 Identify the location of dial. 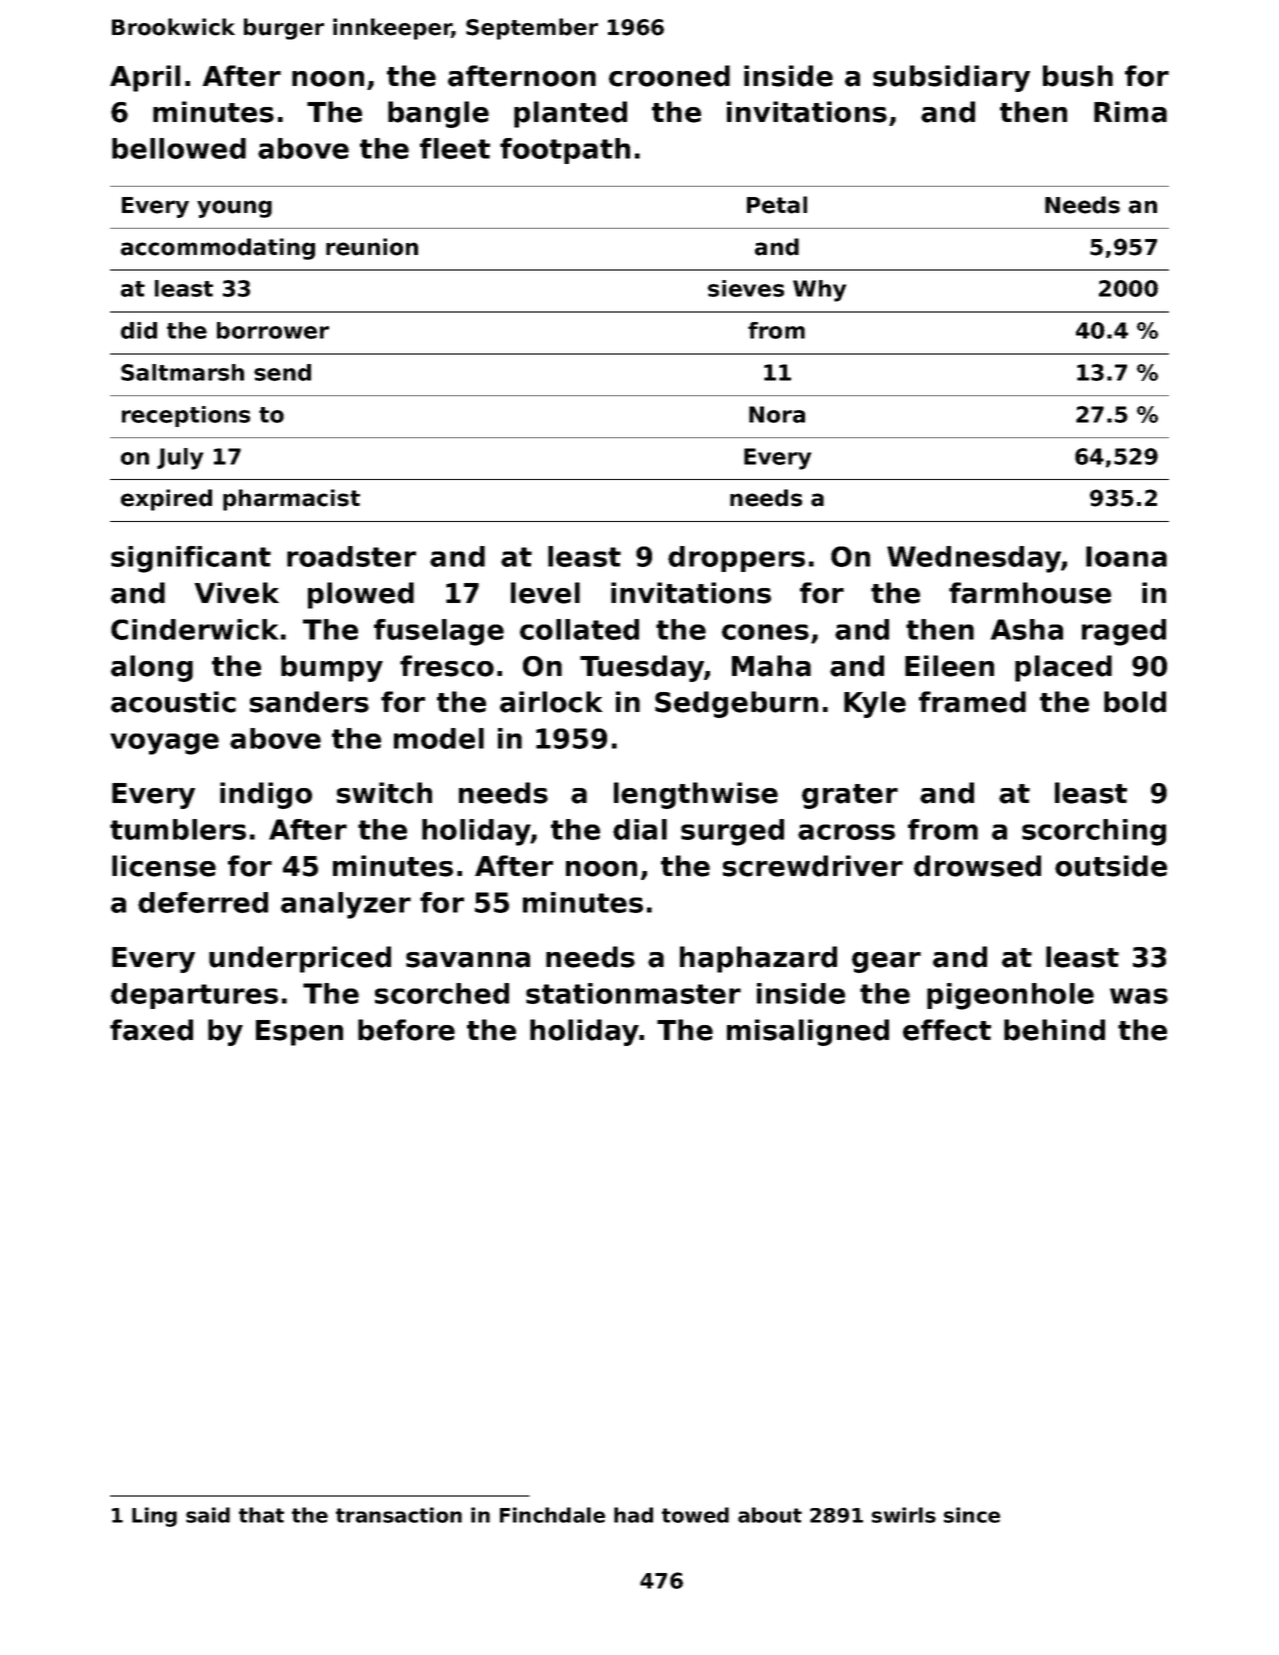
(640, 829).
